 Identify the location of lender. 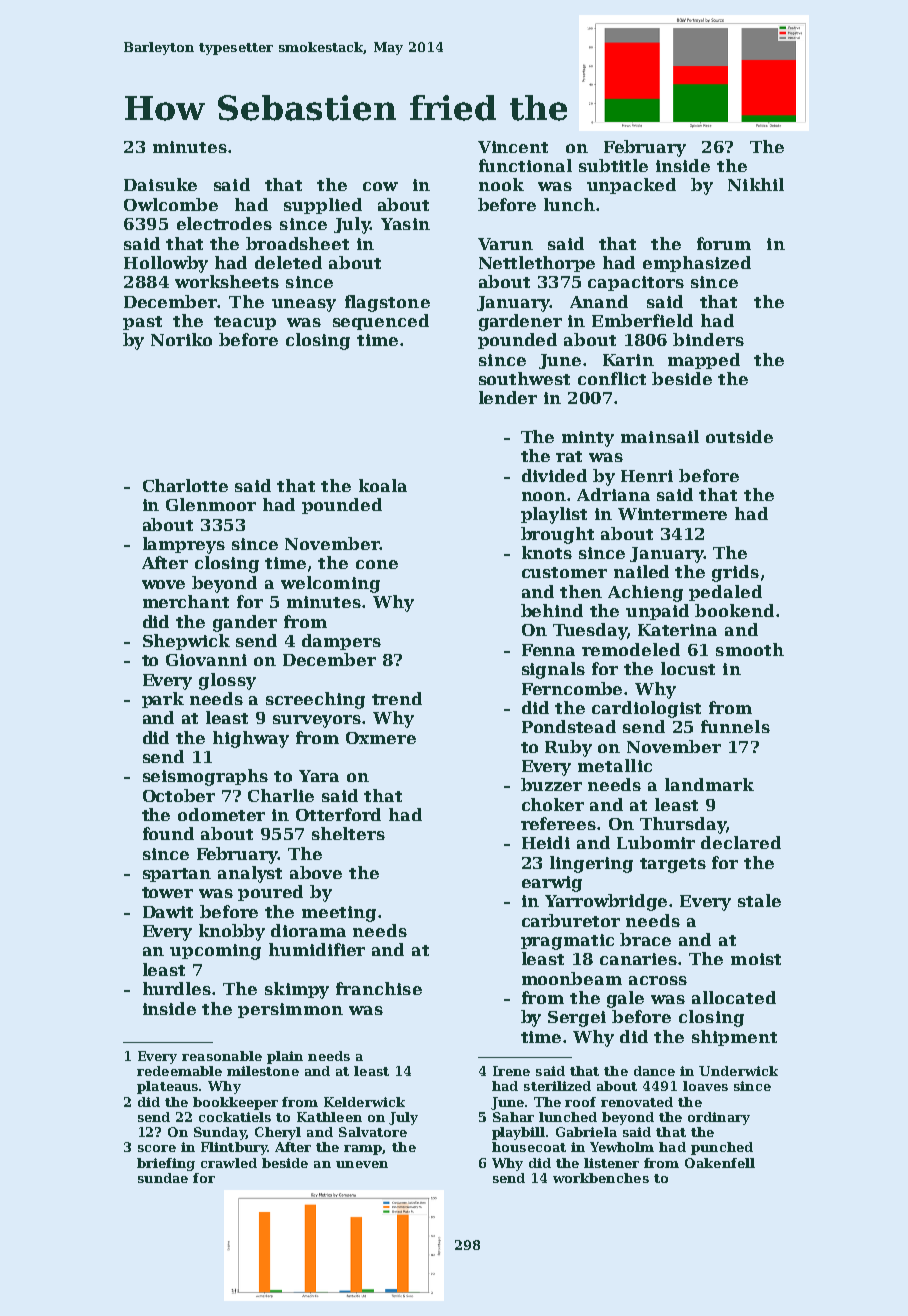
(508, 397).
